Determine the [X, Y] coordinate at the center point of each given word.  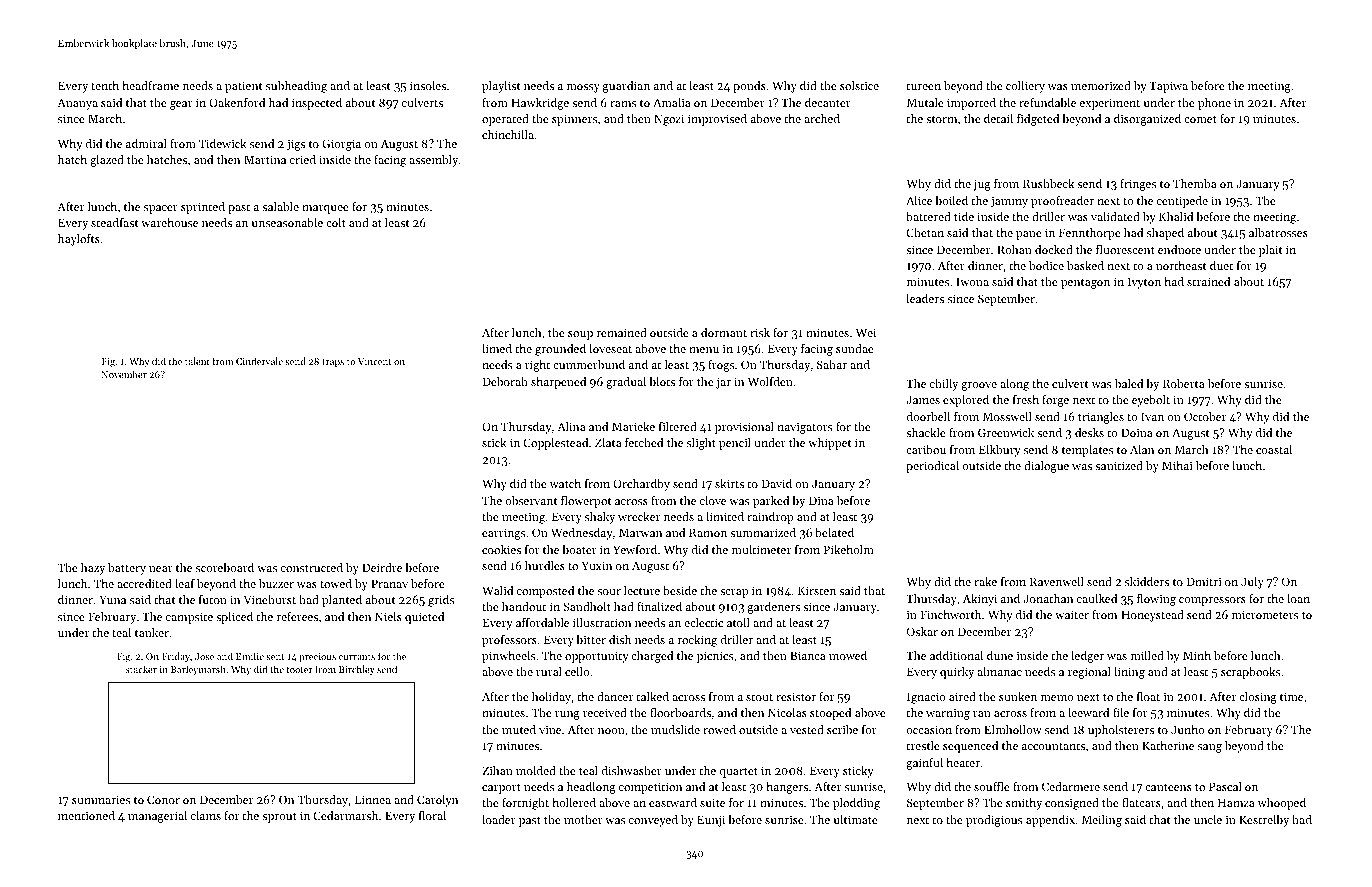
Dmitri [1204, 581]
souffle [992, 786]
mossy [583, 88]
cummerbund [589, 364]
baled [1129, 383]
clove [713, 500]
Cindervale [259, 361]
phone [1214, 104]
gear [181, 105]
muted [519, 729]
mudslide [675, 729]
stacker [141, 669]
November [124, 374]
